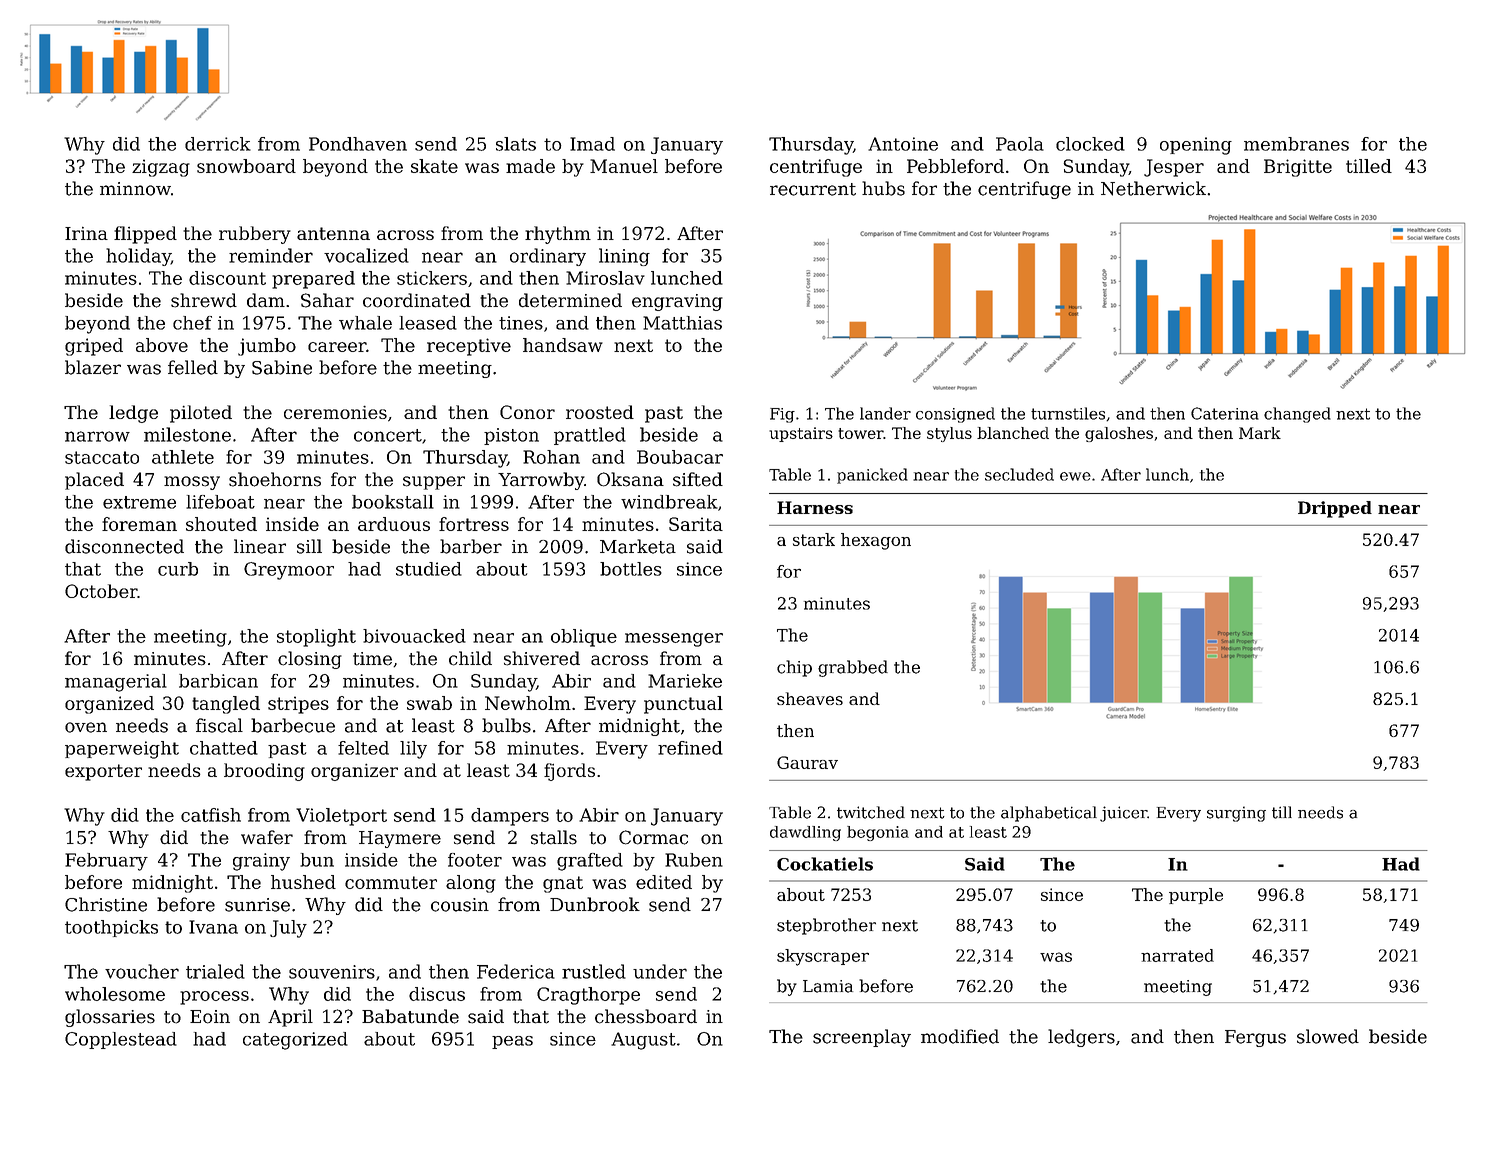 This screenshot has width=1492, height=1153. I want to click on Cormac, so click(653, 837).
